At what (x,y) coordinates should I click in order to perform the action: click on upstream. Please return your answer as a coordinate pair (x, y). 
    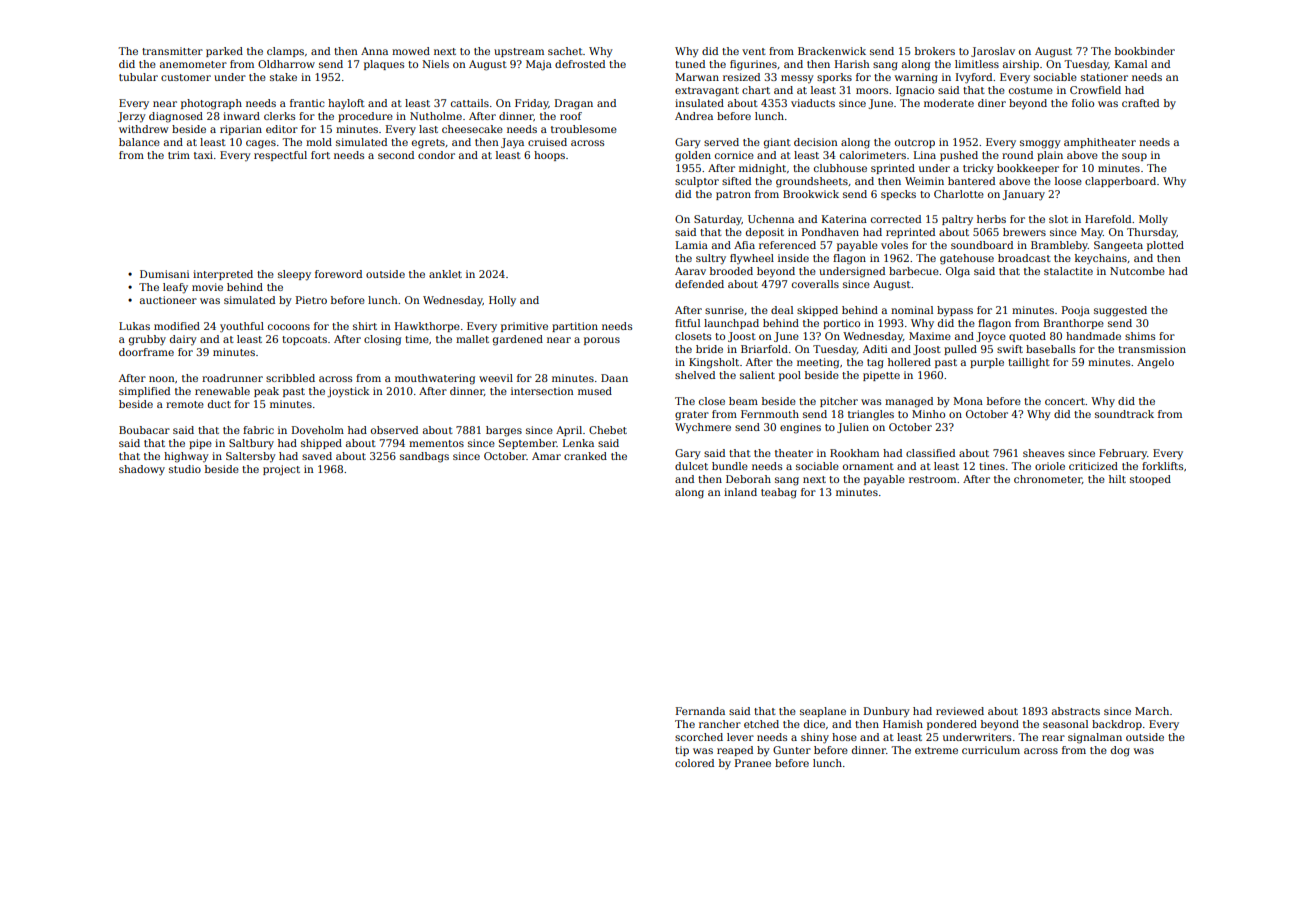
    Looking at the image, I should click on (519, 52).
